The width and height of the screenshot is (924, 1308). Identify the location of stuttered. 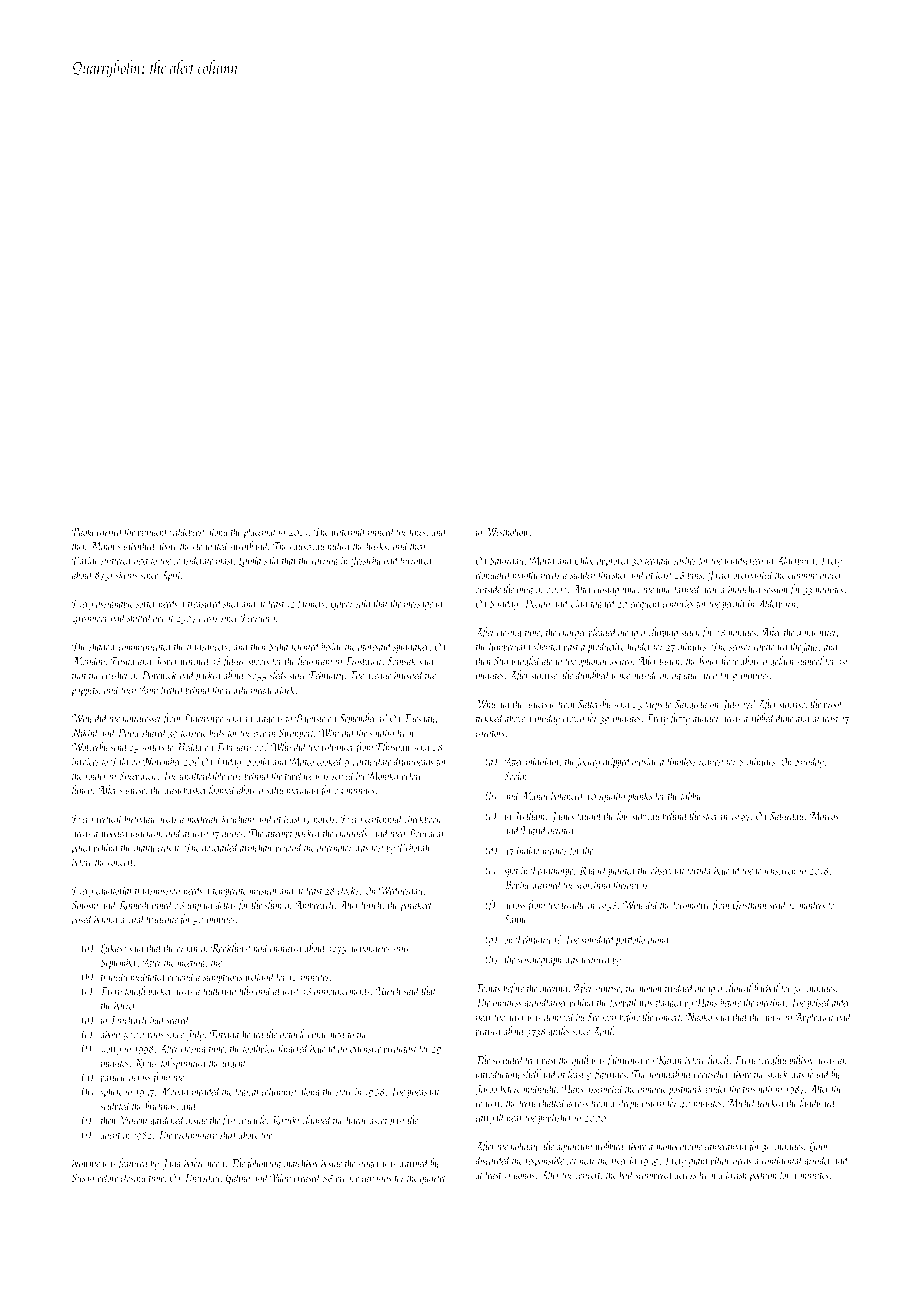
(117, 560).
